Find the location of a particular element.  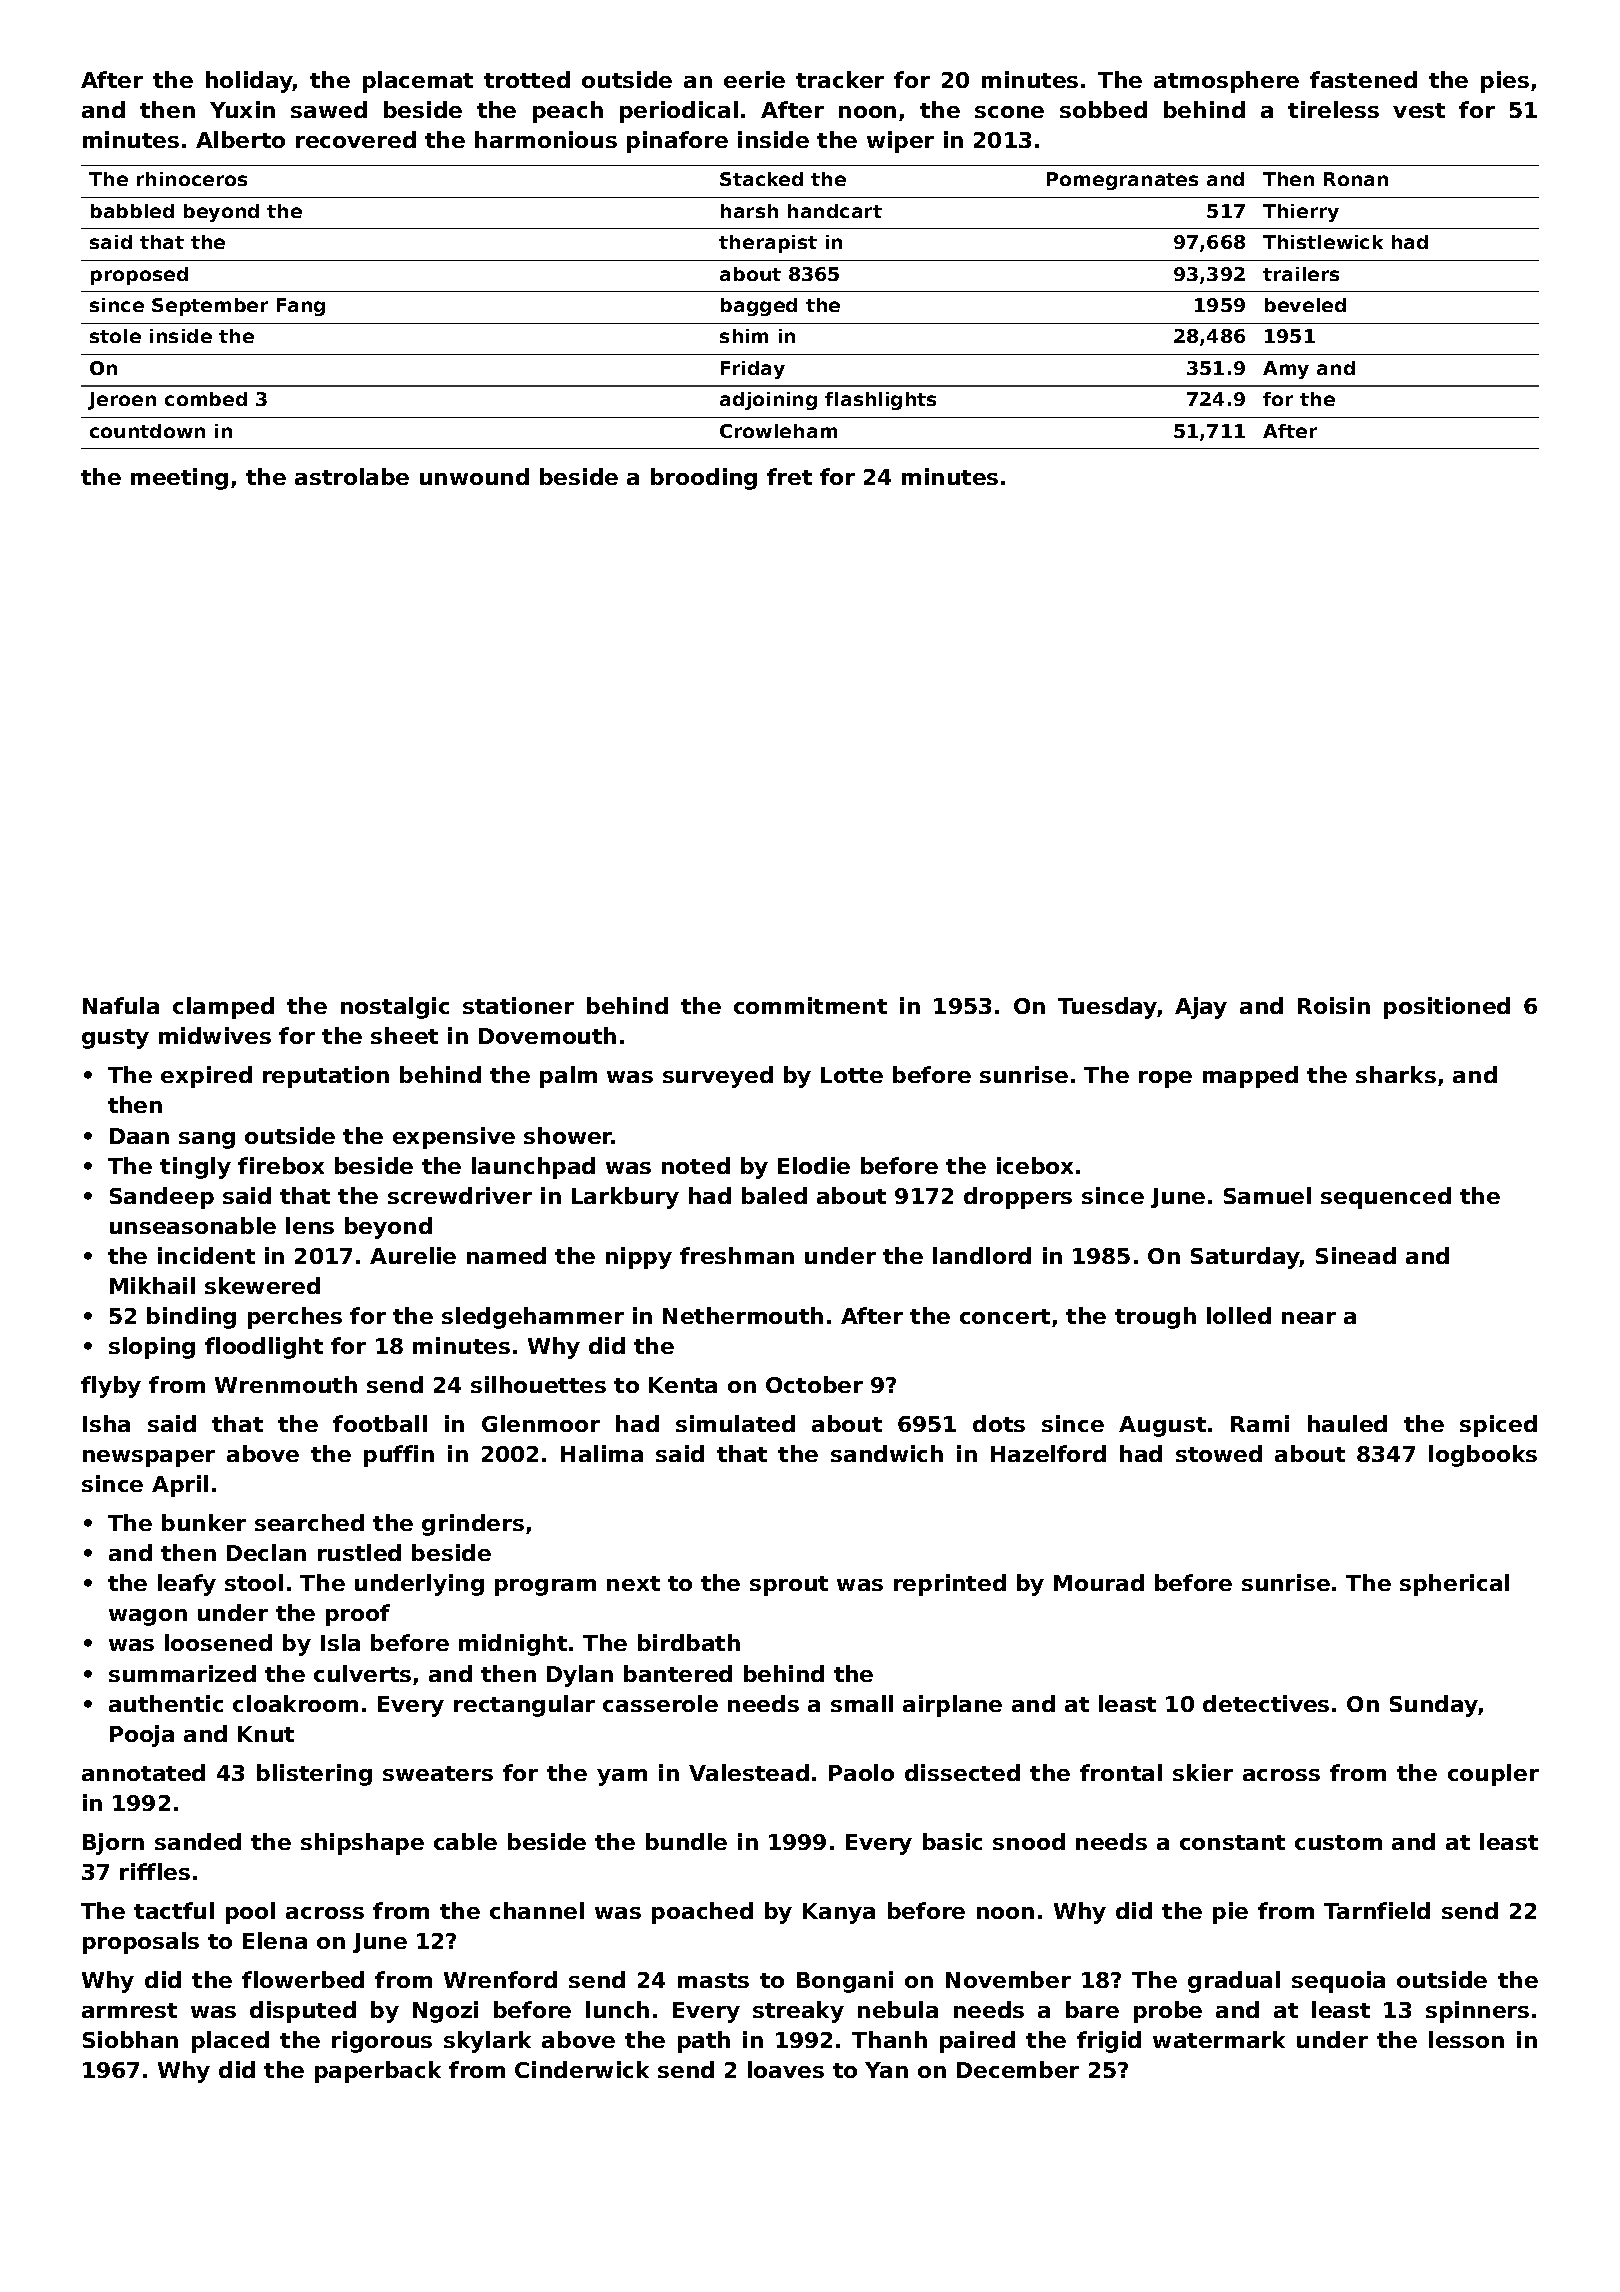

paired is located at coordinates (977, 2042).
